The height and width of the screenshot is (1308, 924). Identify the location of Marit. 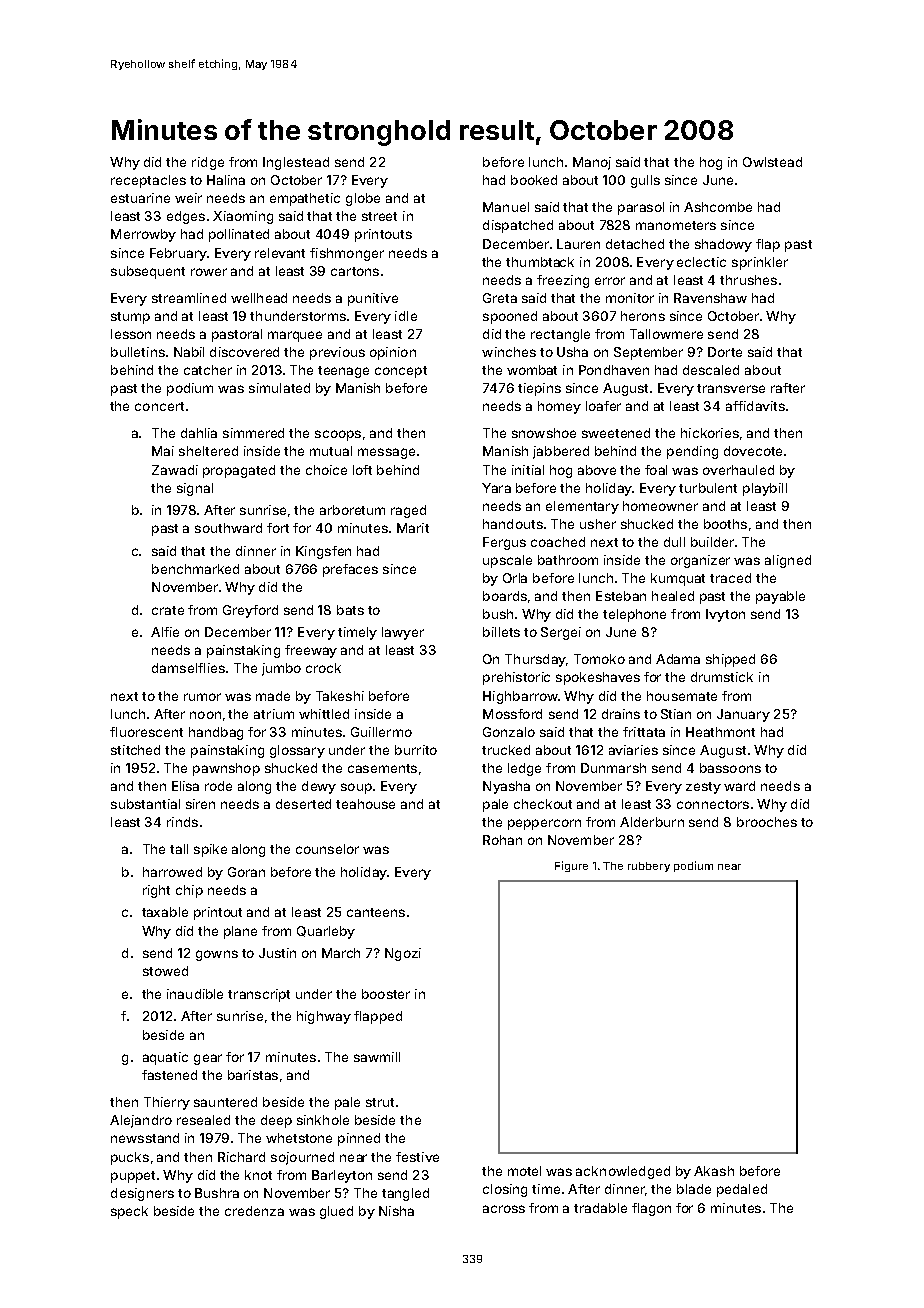
(413, 528).
